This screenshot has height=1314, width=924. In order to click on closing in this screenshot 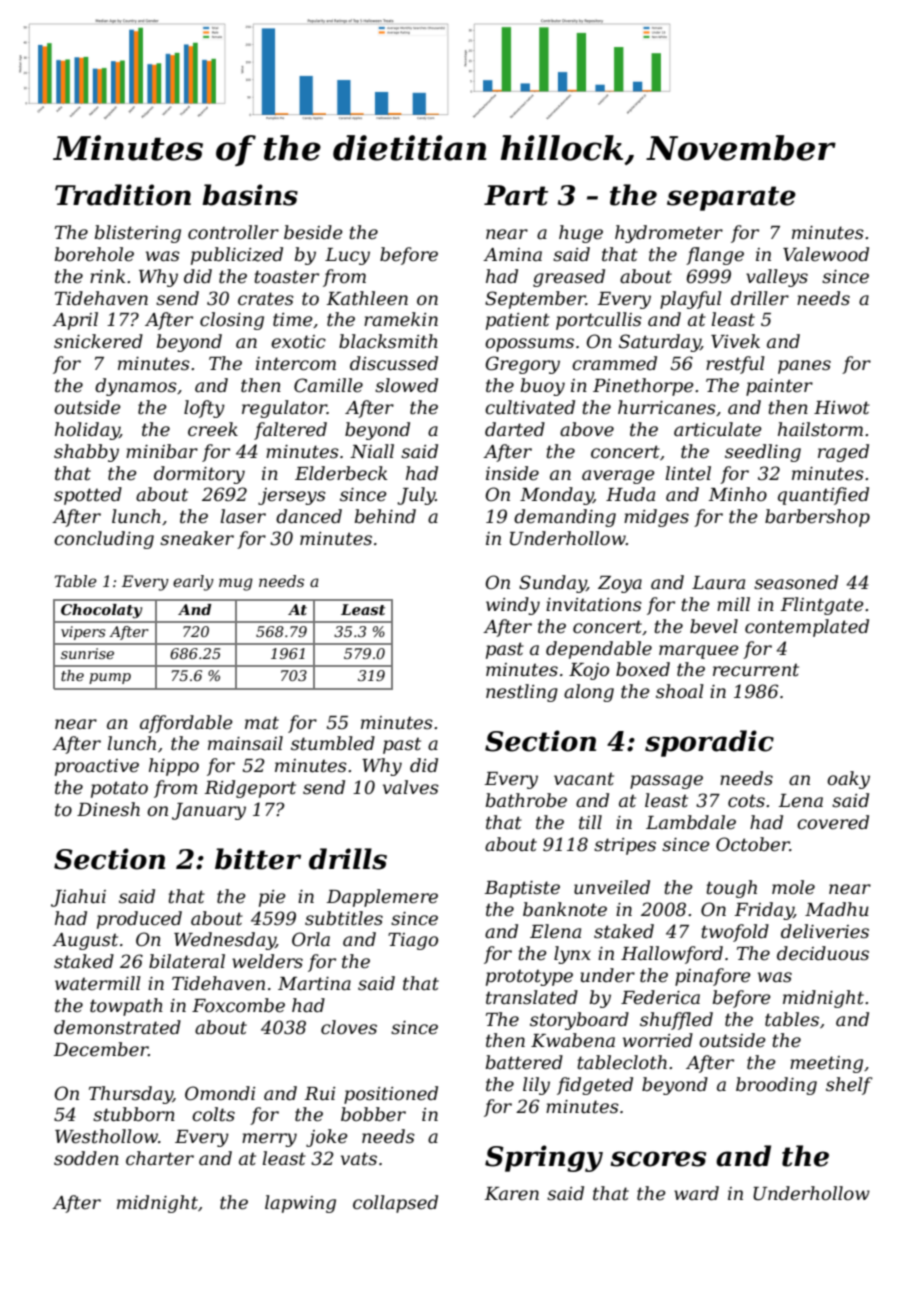, I will do `click(232, 321)`.
